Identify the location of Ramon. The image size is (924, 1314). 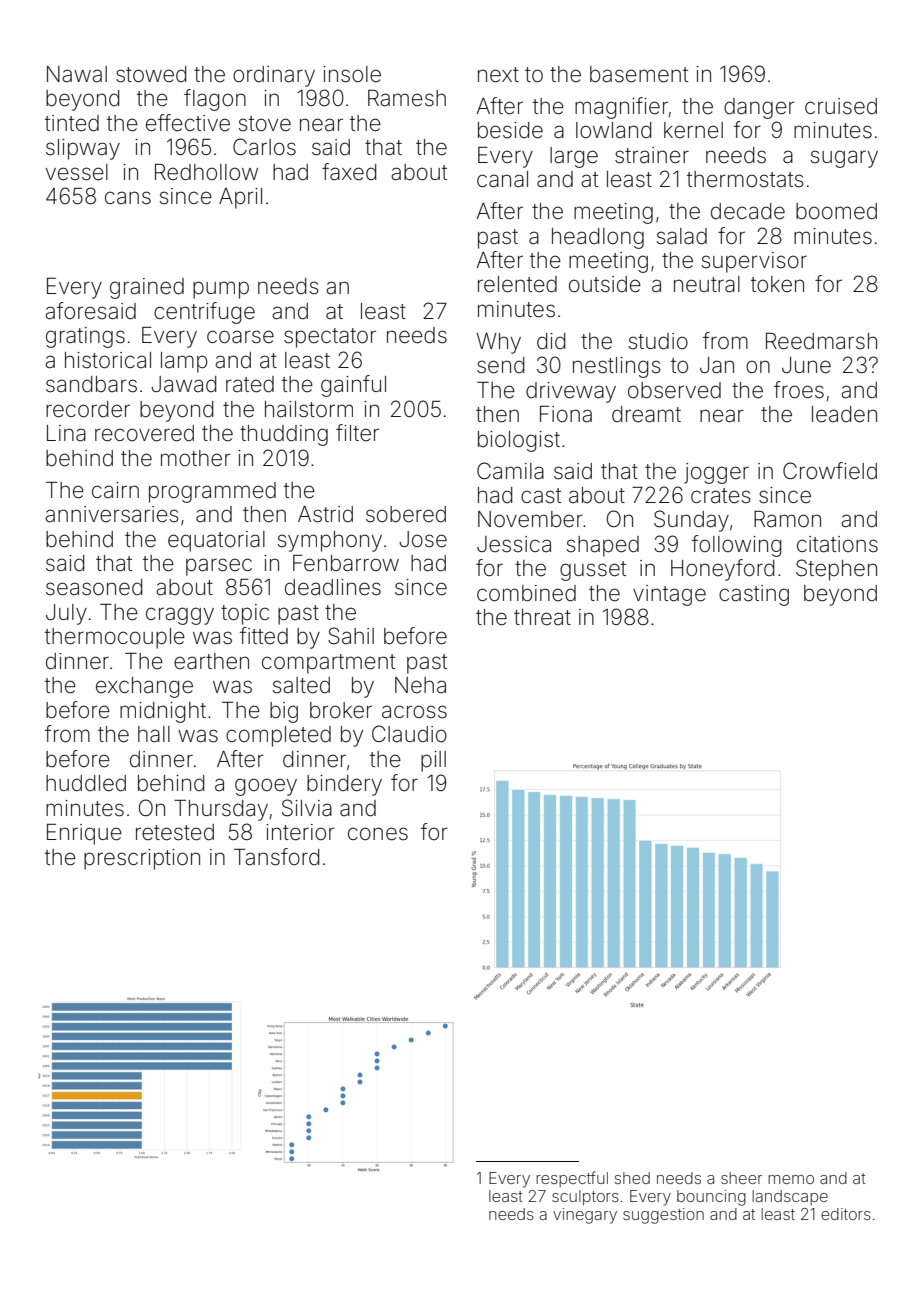
(787, 519).
